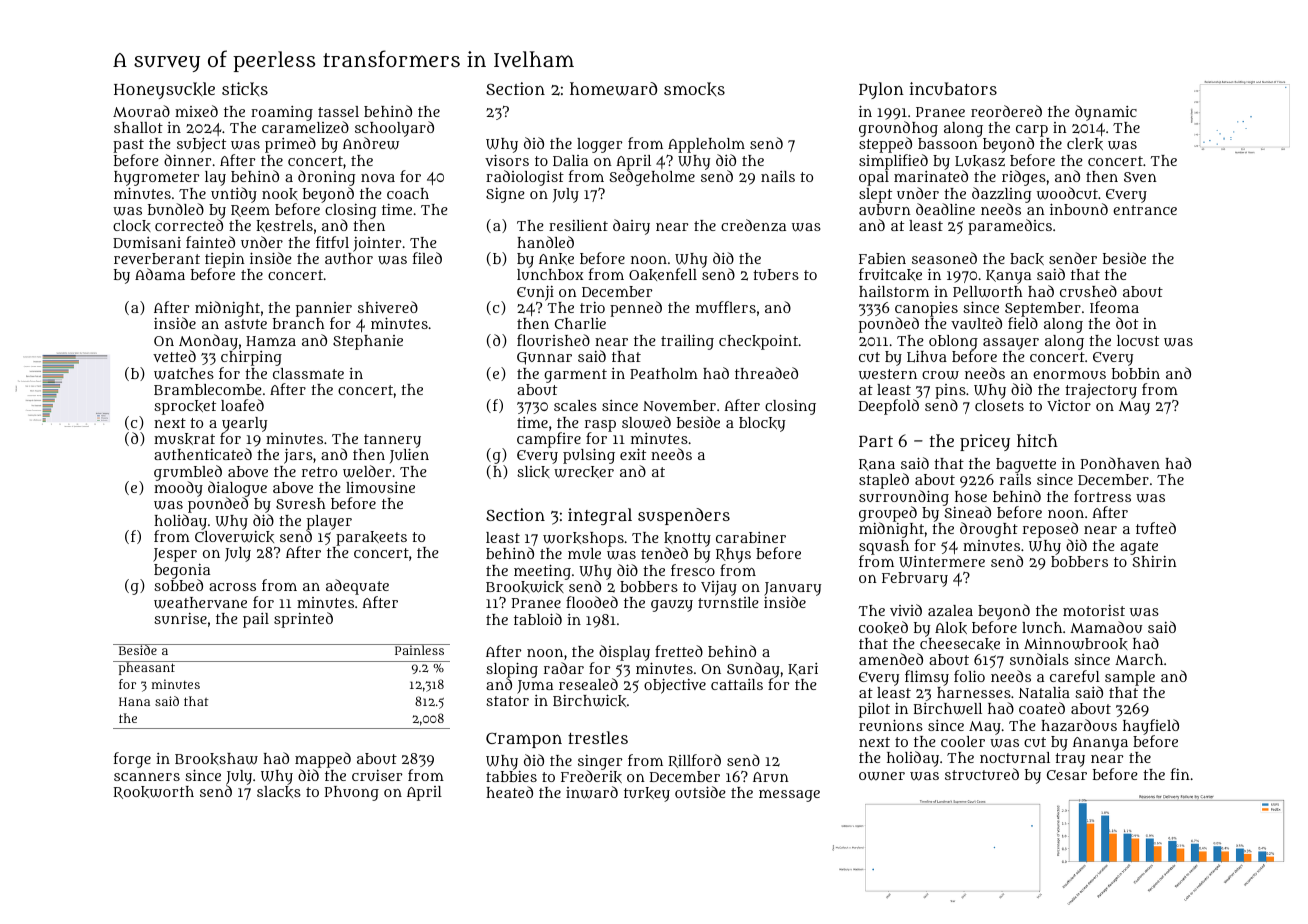 The image size is (1308, 924). I want to click on Cloverwick, so click(234, 537).
